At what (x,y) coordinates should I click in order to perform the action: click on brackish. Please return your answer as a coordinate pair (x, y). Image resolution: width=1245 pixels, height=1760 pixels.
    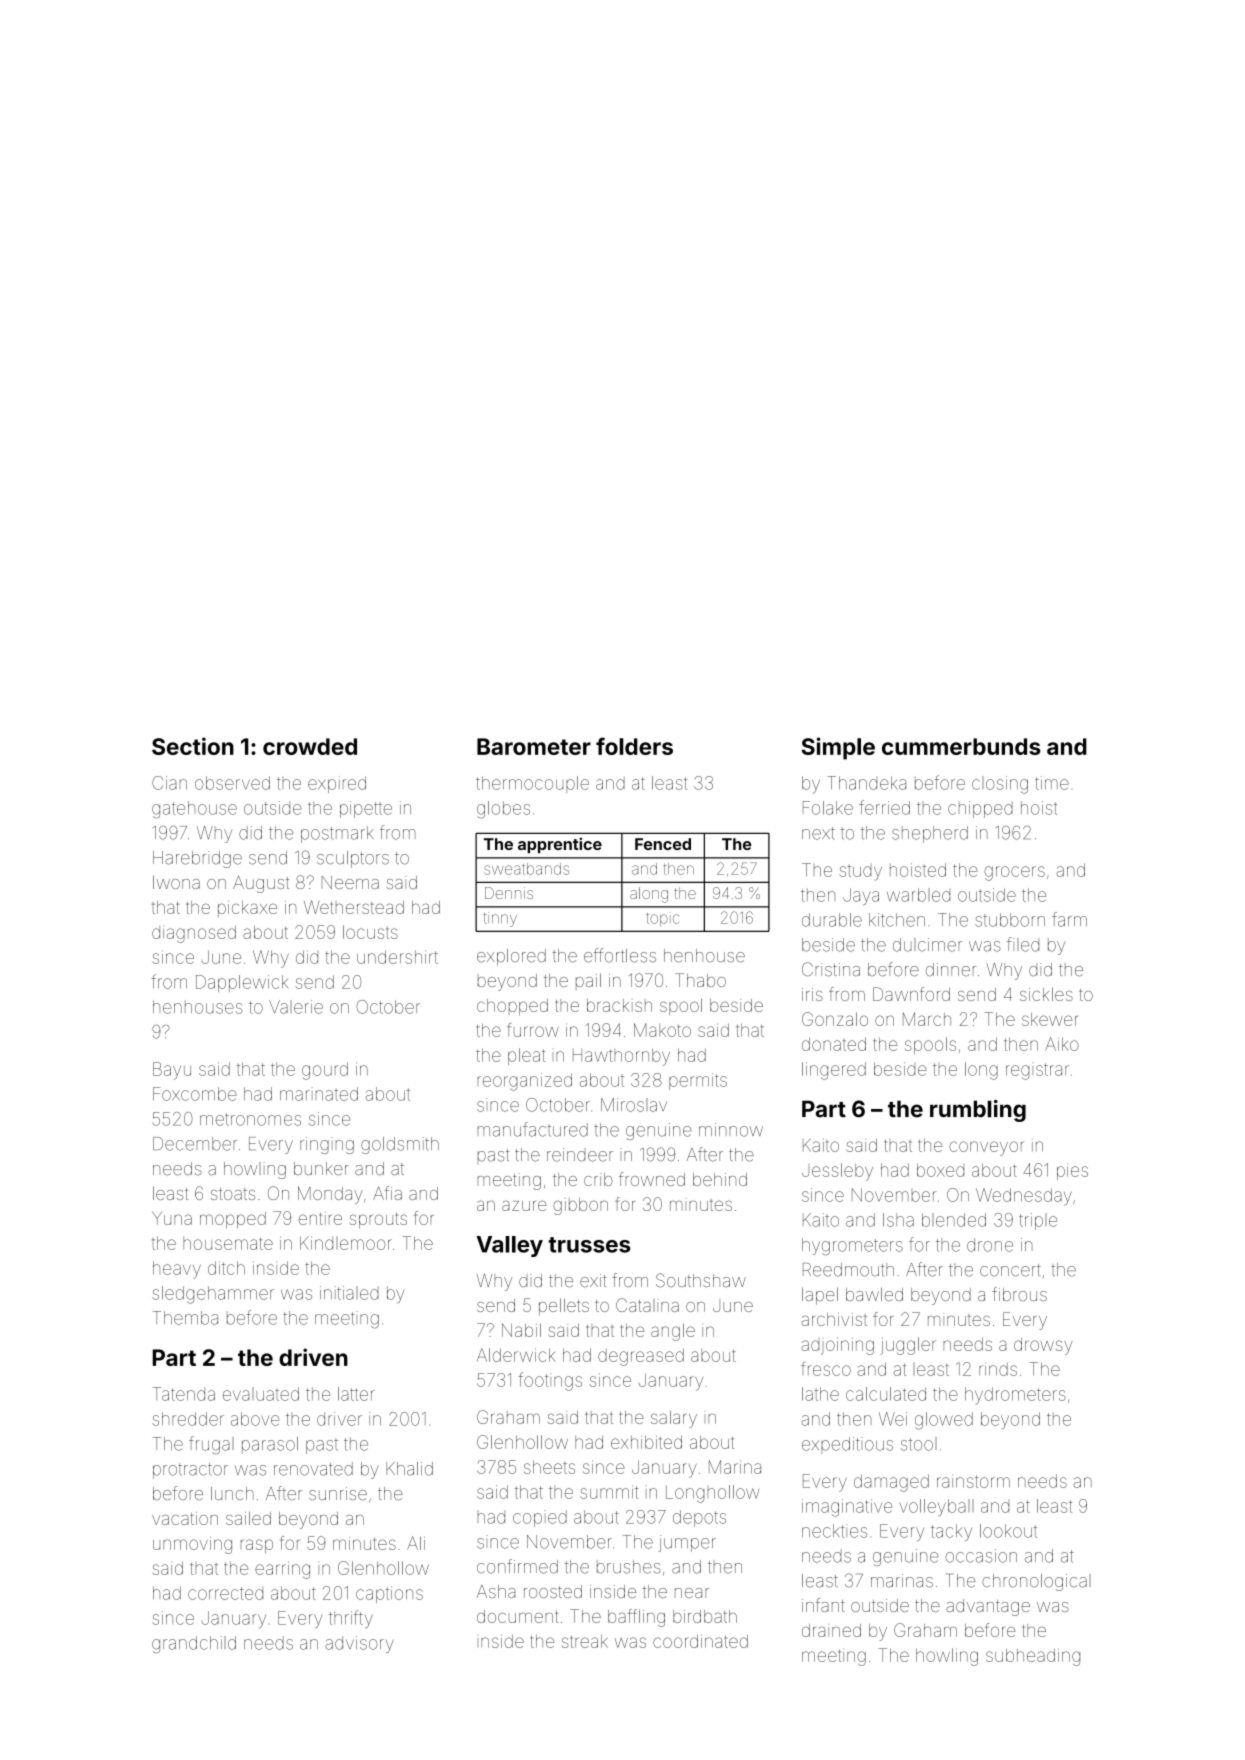
    Looking at the image, I should click on (619, 1005).
